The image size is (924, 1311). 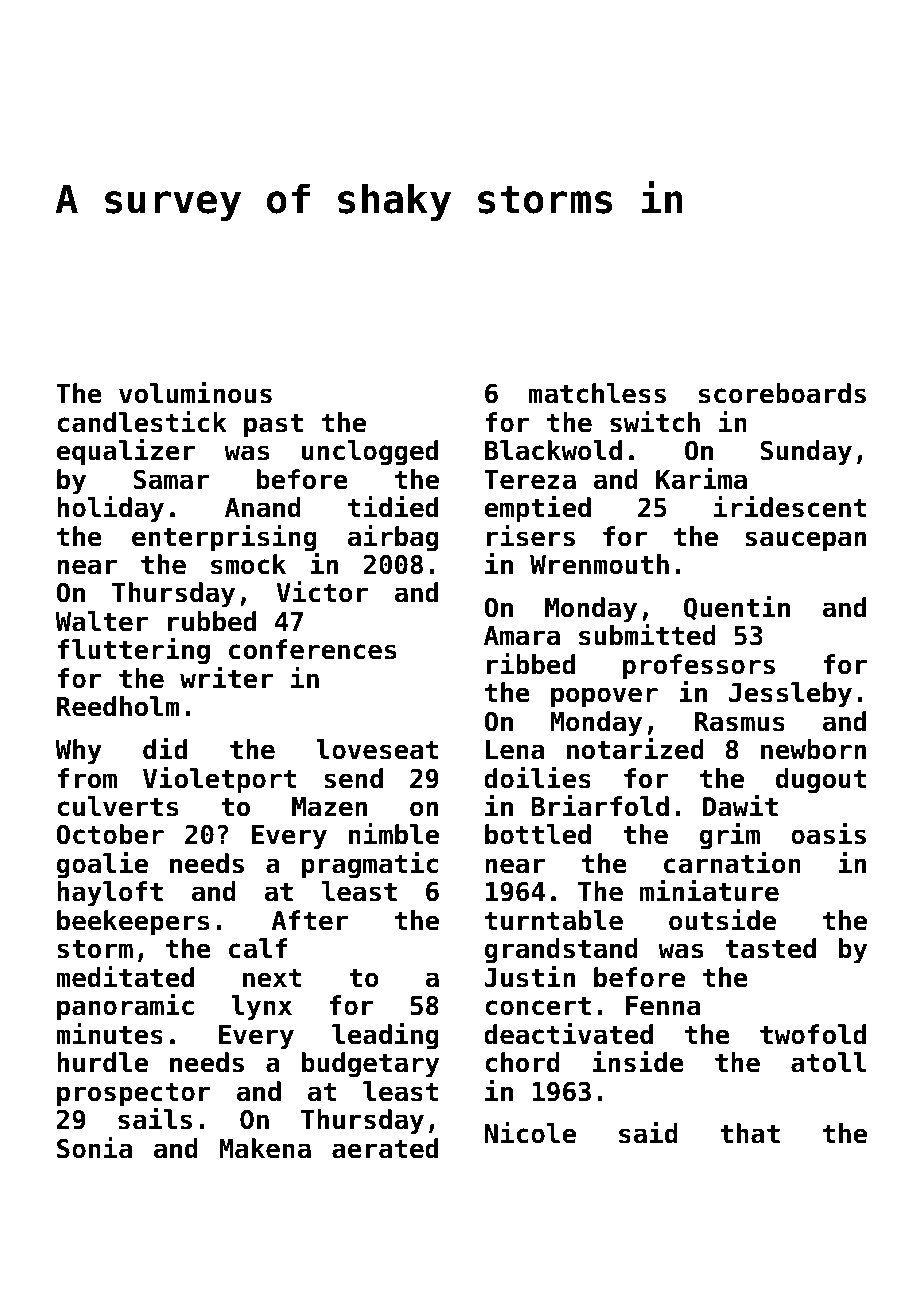 I want to click on equalizer, so click(x=125, y=452).
